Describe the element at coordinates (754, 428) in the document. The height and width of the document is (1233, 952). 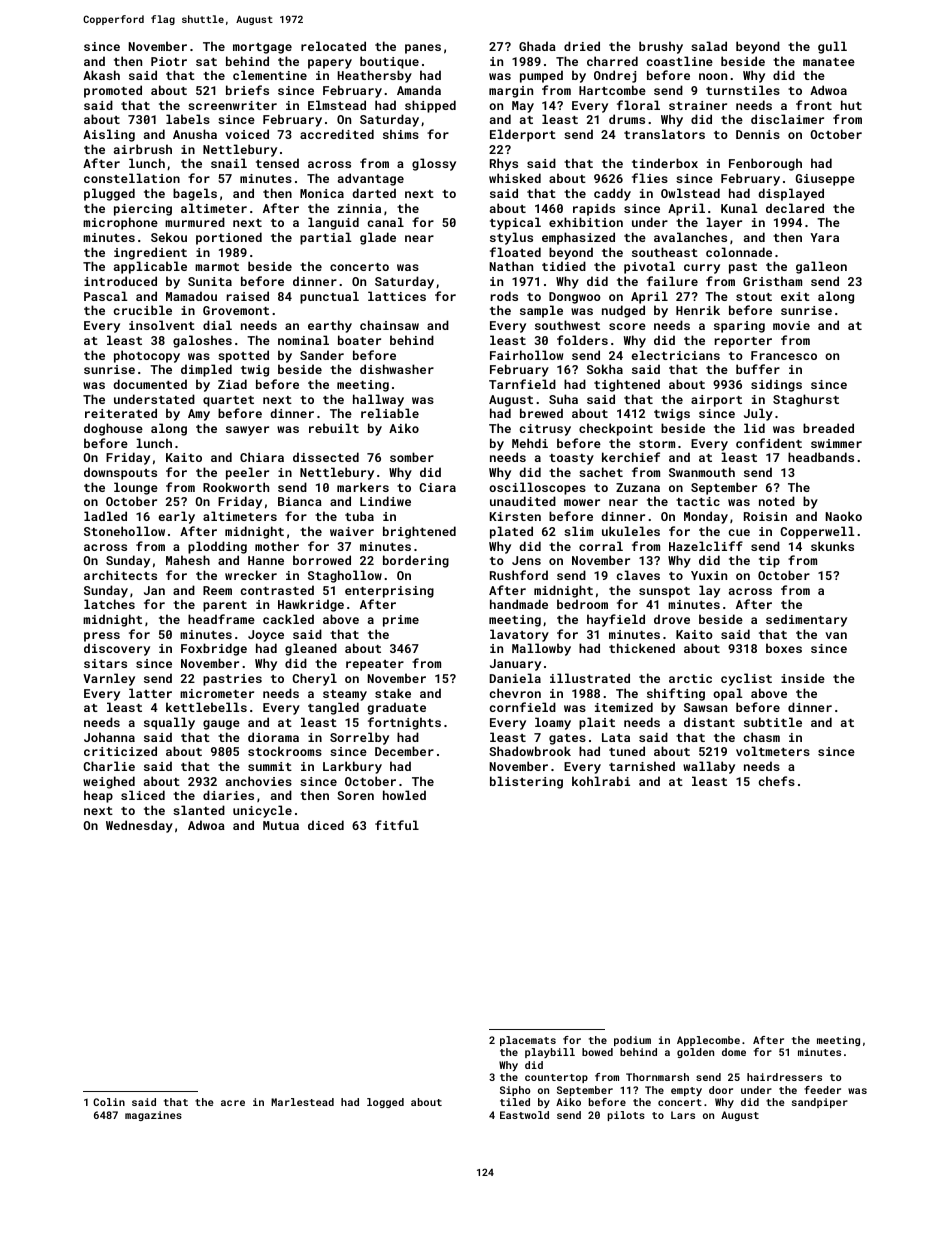
I see `lid` at that location.
